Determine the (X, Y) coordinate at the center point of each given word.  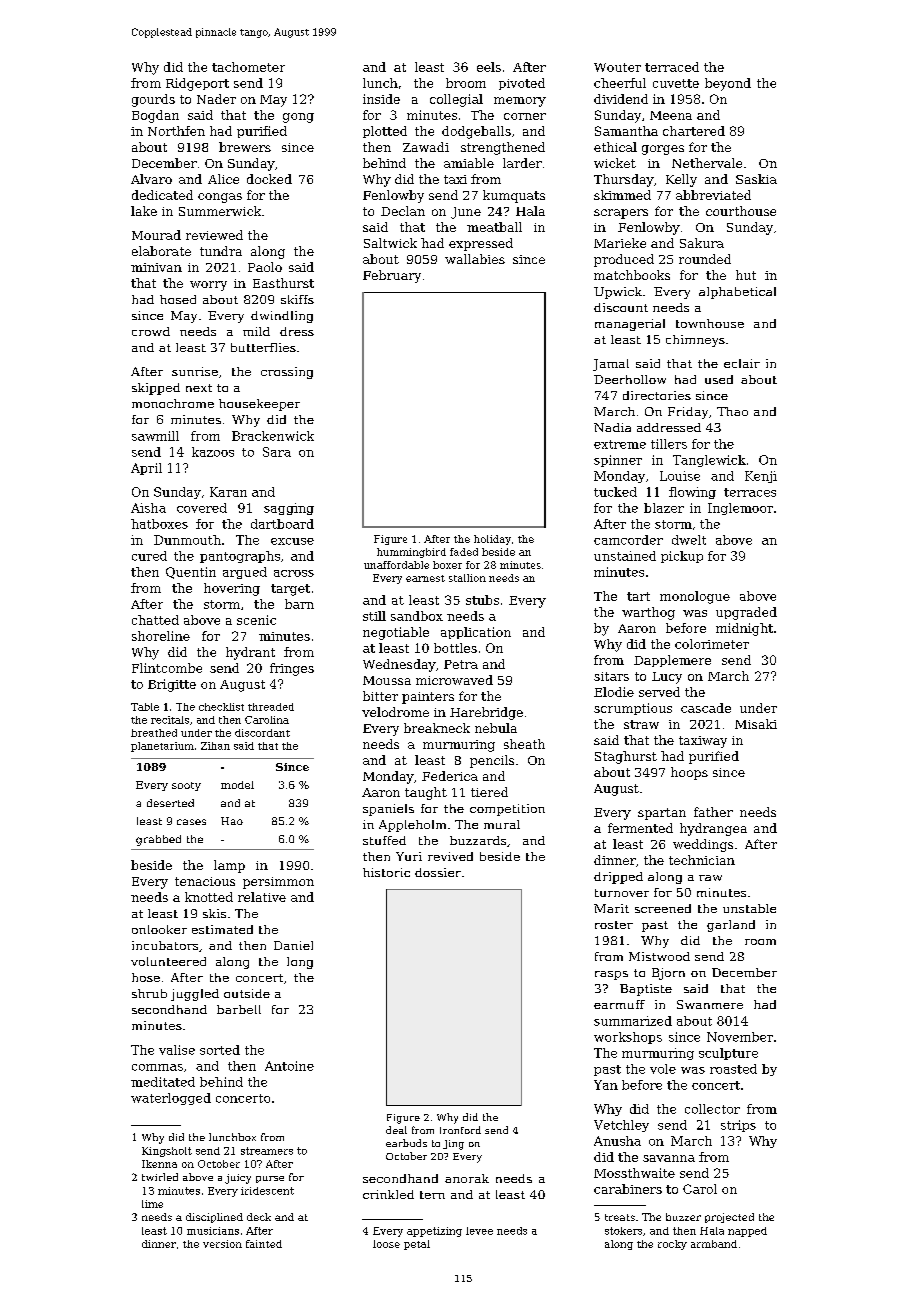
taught (426, 793)
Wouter (617, 67)
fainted (264, 1244)
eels (489, 67)
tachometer (248, 67)
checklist (221, 707)
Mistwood (659, 956)
